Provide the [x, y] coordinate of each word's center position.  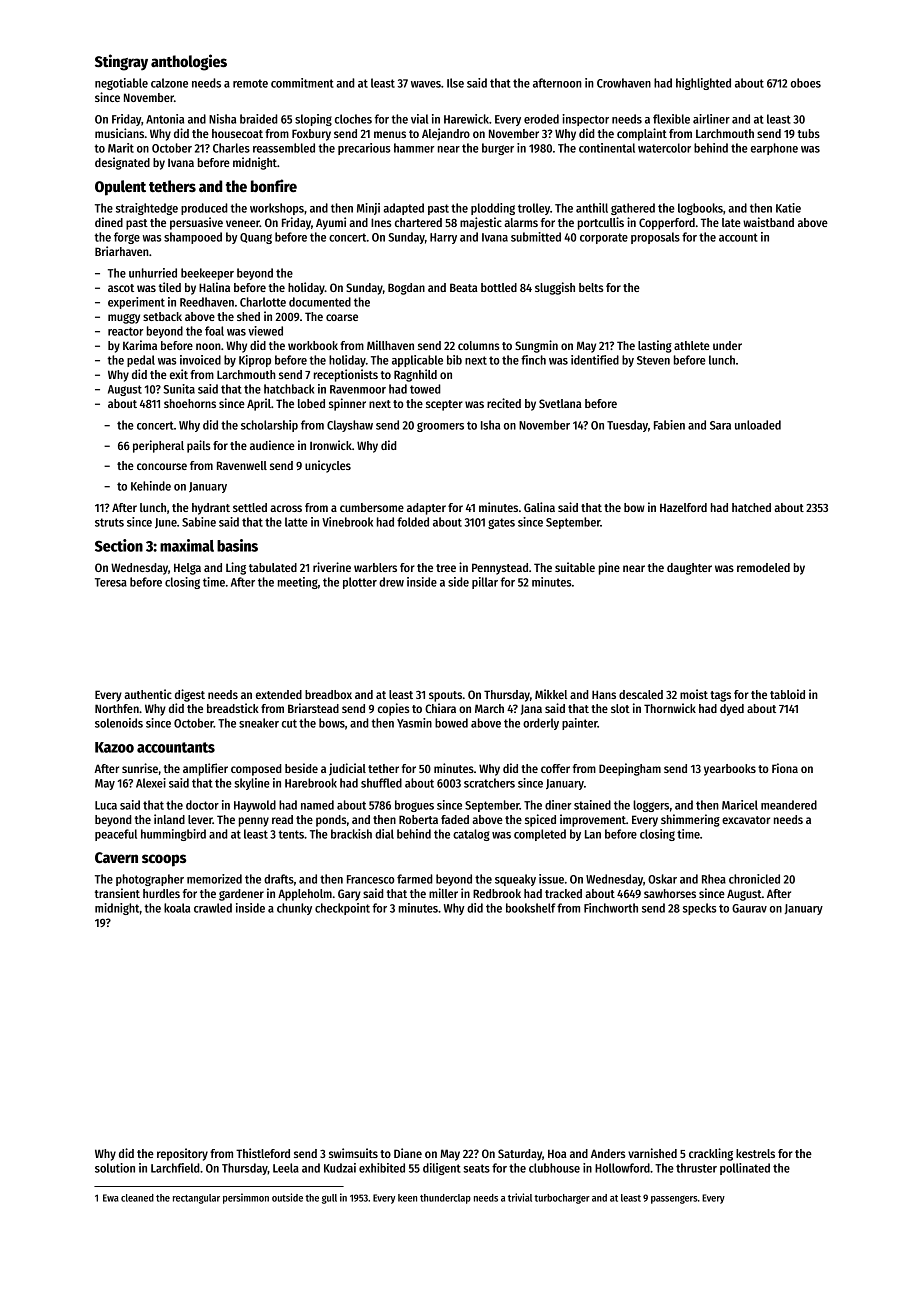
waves [426, 84]
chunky [294, 909]
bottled [499, 287]
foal [214, 331]
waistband [768, 222]
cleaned [137, 1198]
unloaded [758, 425]
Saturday [520, 1155]
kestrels [755, 1153]
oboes [806, 83]
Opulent [120, 188]
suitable [575, 567]
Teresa [111, 582]
